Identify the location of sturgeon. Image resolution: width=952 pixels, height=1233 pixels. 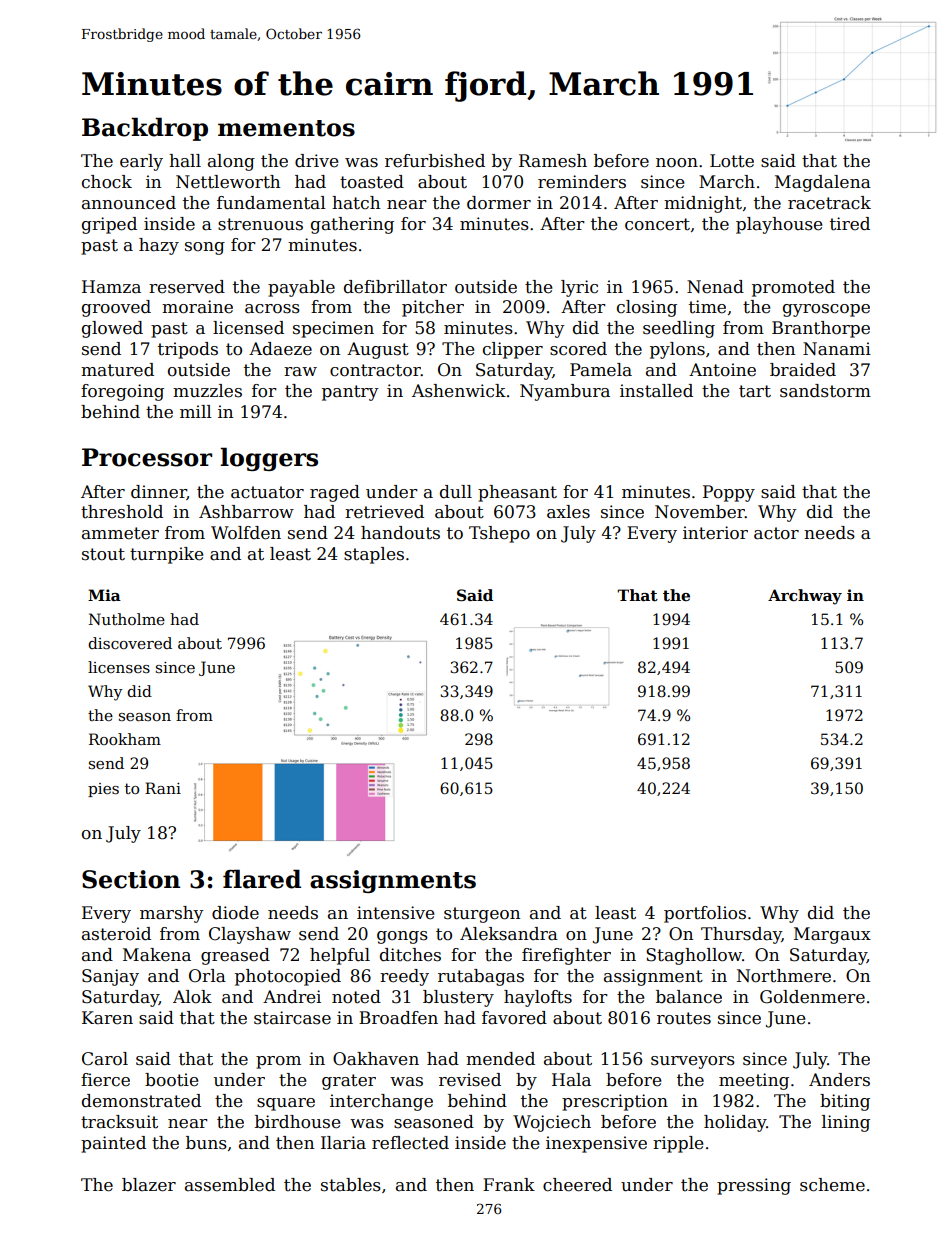
(482, 915).
